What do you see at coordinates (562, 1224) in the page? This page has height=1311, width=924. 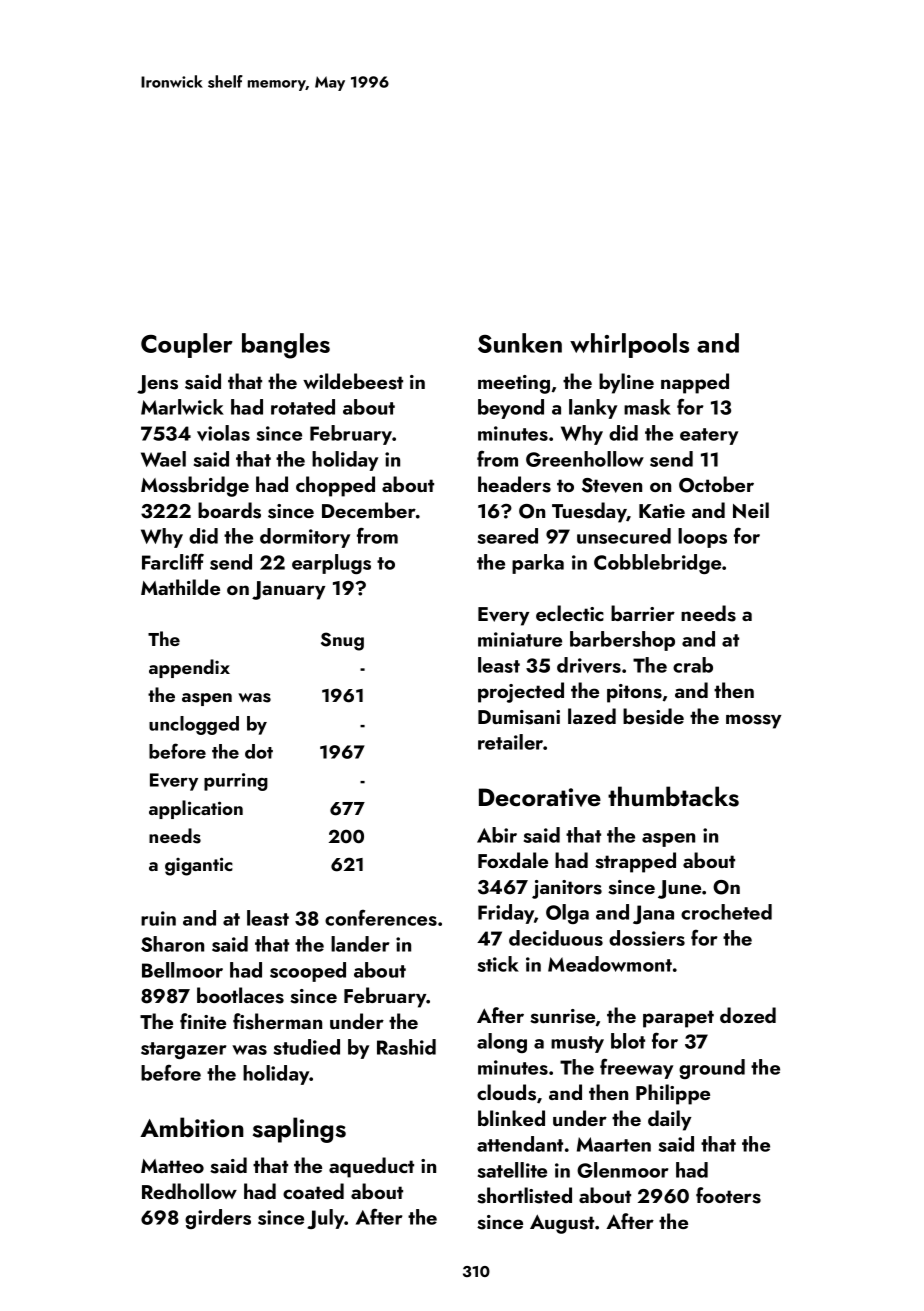 I see `August` at bounding box center [562, 1224].
